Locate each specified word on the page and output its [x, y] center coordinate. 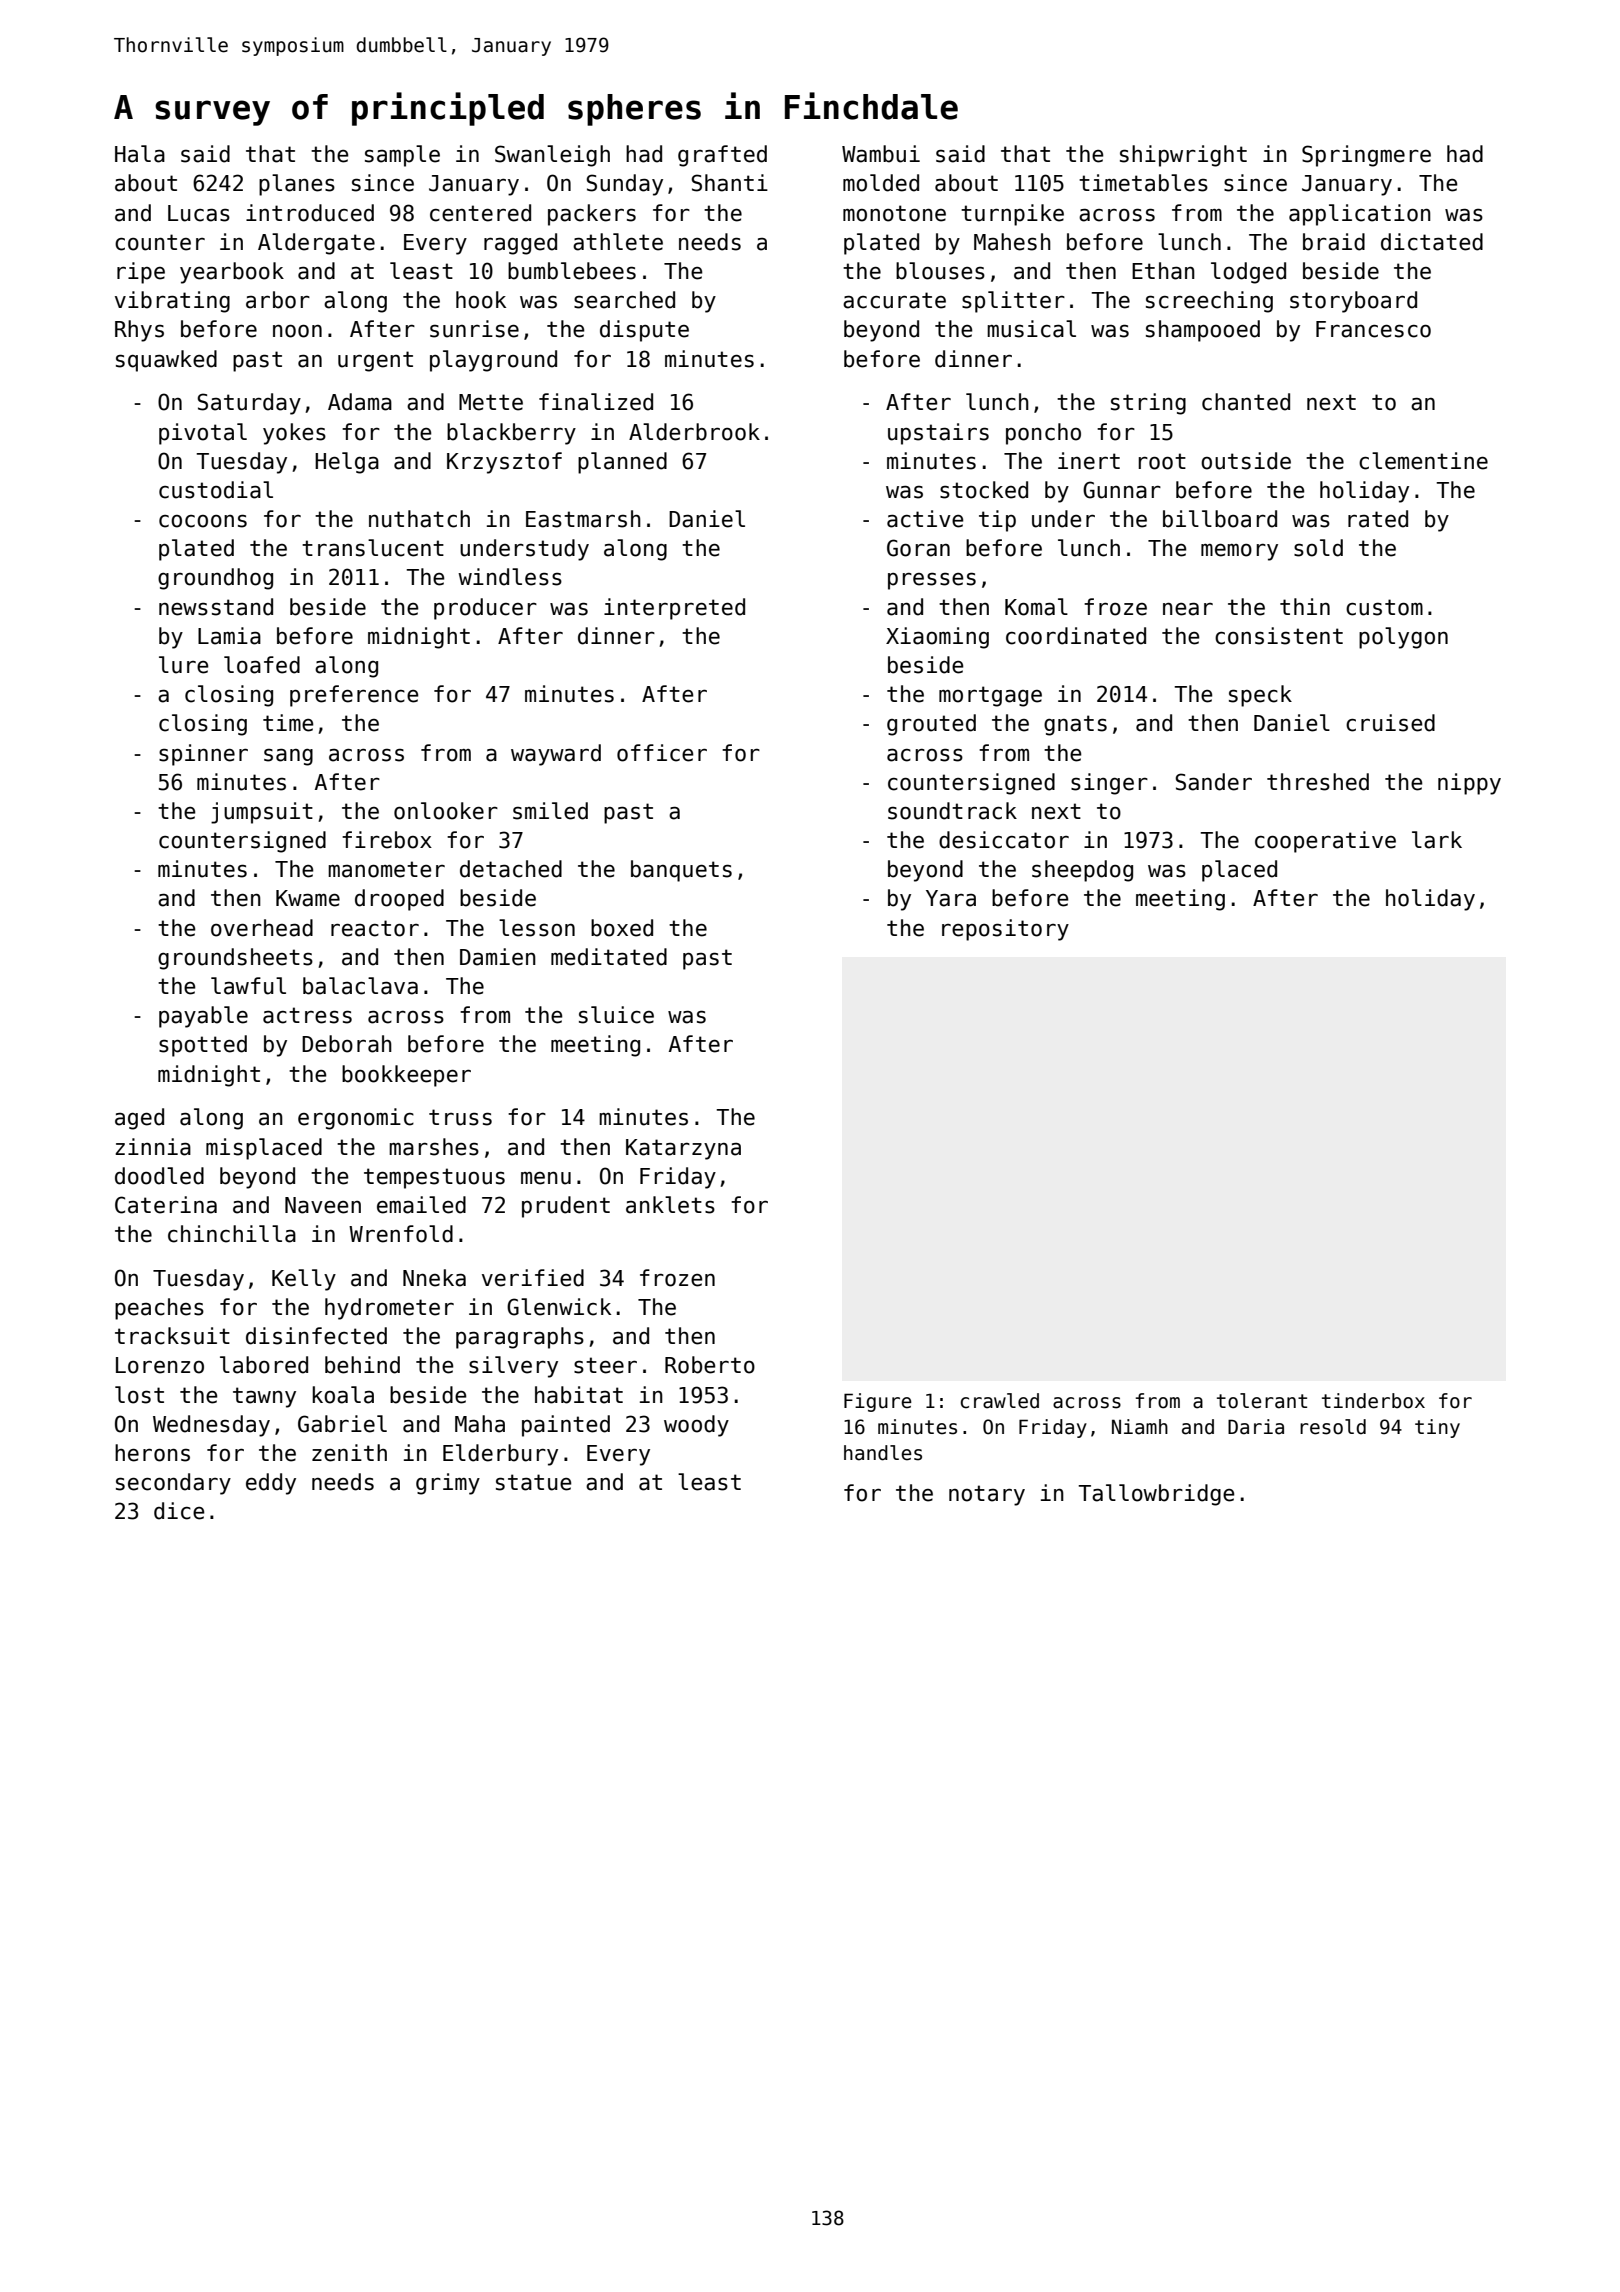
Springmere [1366, 156]
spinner [203, 755]
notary [987, 1495]
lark [1437, 840]
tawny [264, 1397]
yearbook [232, 273]
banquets [681, 871]
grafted [722, 156]
